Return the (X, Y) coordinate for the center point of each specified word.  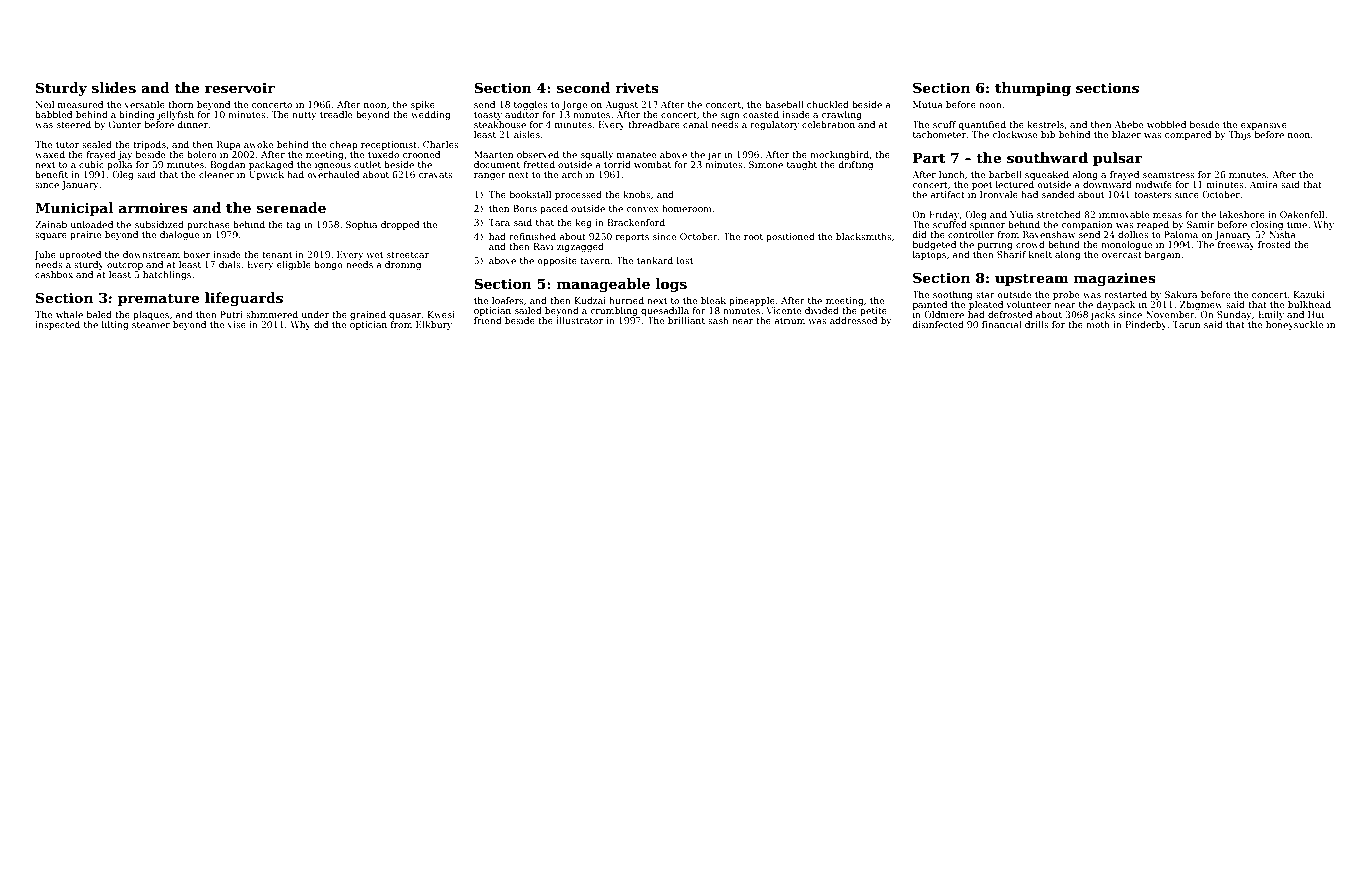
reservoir (240, 87)
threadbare (654, 124)
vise (237, 324)
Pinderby (1146, 325)
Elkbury (434, 325)
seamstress (1169, 175)
